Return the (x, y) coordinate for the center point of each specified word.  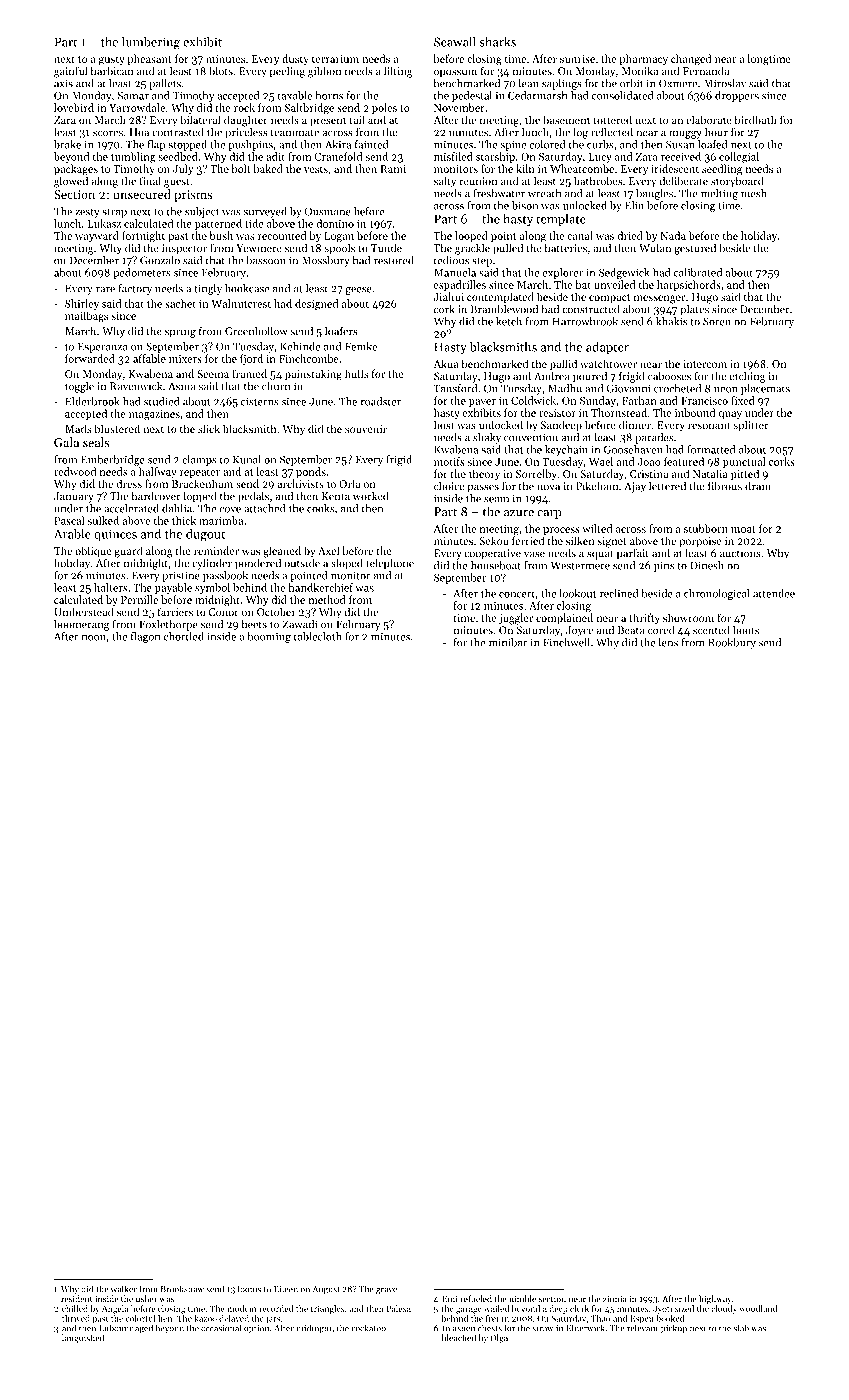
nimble (522, 1298)
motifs (449, 461)
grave (386, 1291)
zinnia (615, 1299)
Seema (213, 374)
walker (124, 1289)
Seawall (455, 41)
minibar (508, 642)
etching (747, 377)
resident (76, 1298)
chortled (184, 636)
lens (668, 642)
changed (691, 60)
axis (63, 83)
